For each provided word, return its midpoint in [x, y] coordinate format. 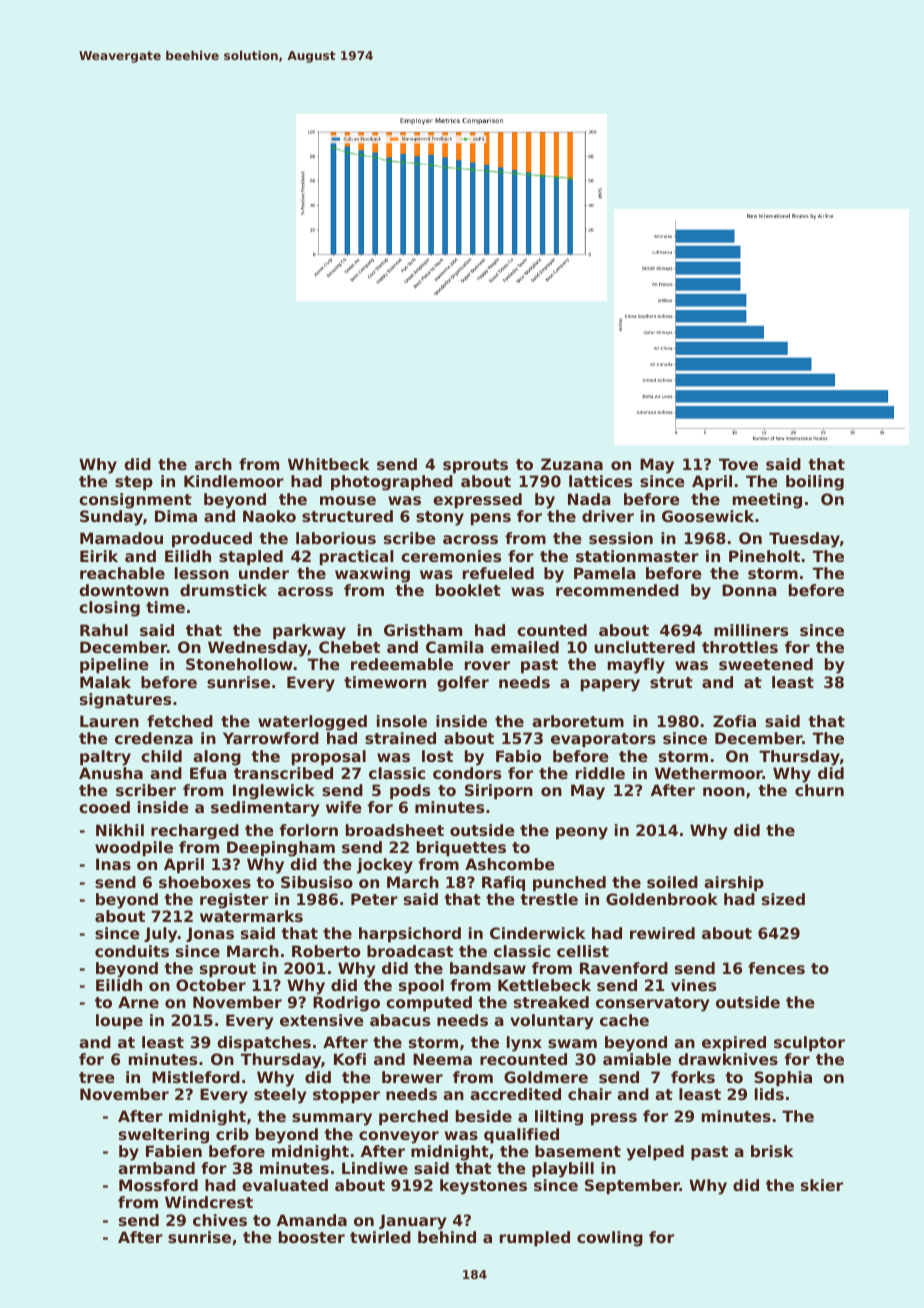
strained [400, 738]
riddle [600, 773]
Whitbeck [328, 464]
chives [220, 1220]
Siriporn [499, 791]
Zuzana [572, 464]
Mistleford [196, 1077]
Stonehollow [239, 664]
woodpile [134, 848]
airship [734, 883]
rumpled [535, 1238]
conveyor [399, 1137]
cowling [610, 1239]
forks [693, 1077]
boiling [815, 483]
